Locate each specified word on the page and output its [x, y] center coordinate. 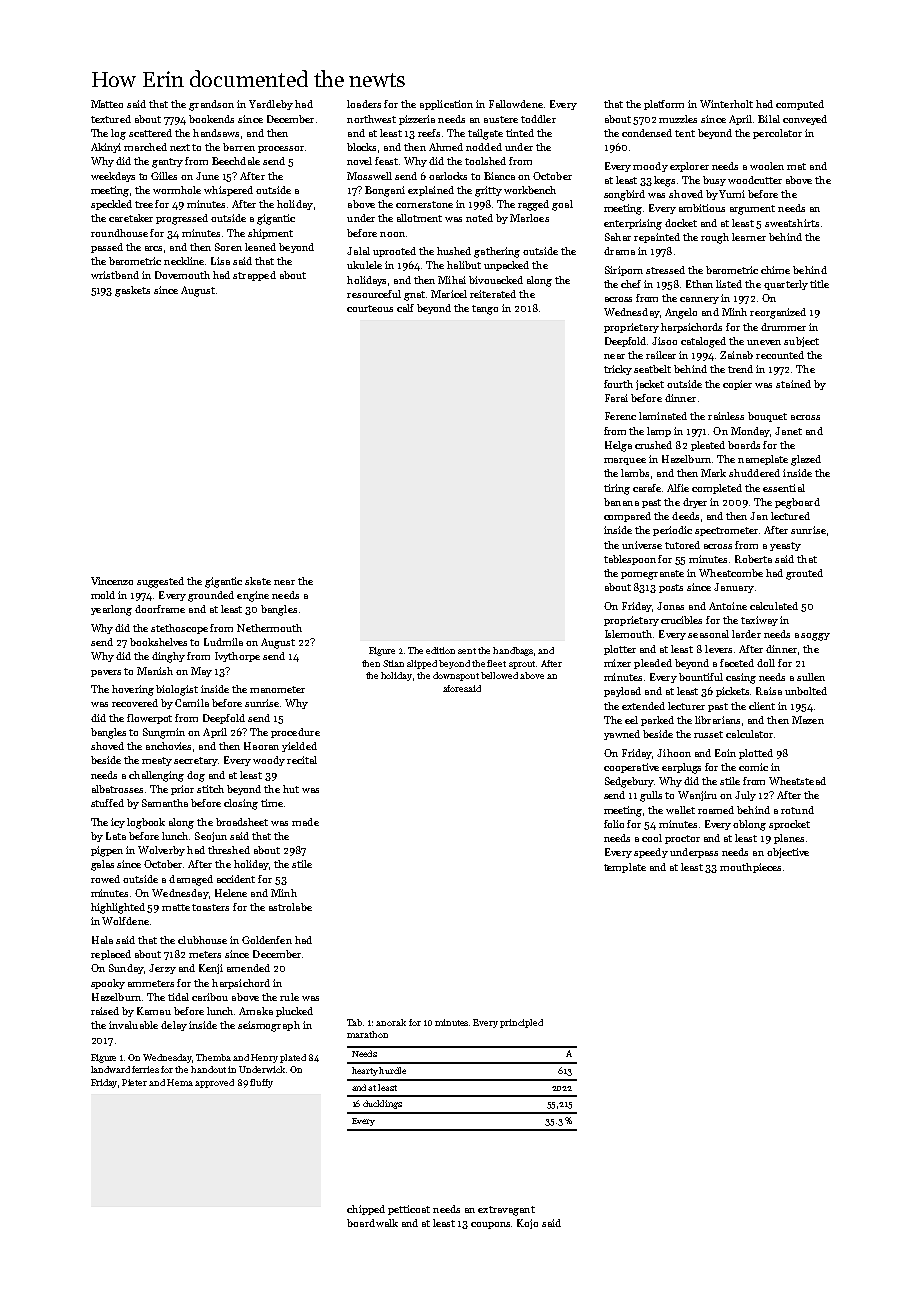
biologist [177, 690]
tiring [617, 489]
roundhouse [119, 233]
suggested [160, 582]
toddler [538, 119]
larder [746, 634]
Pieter [134, 1082]
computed [800, 105]
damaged [191, 880]
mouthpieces [750, 868]
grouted [804, 574]
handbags [513, 651]
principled [521, 1023]
